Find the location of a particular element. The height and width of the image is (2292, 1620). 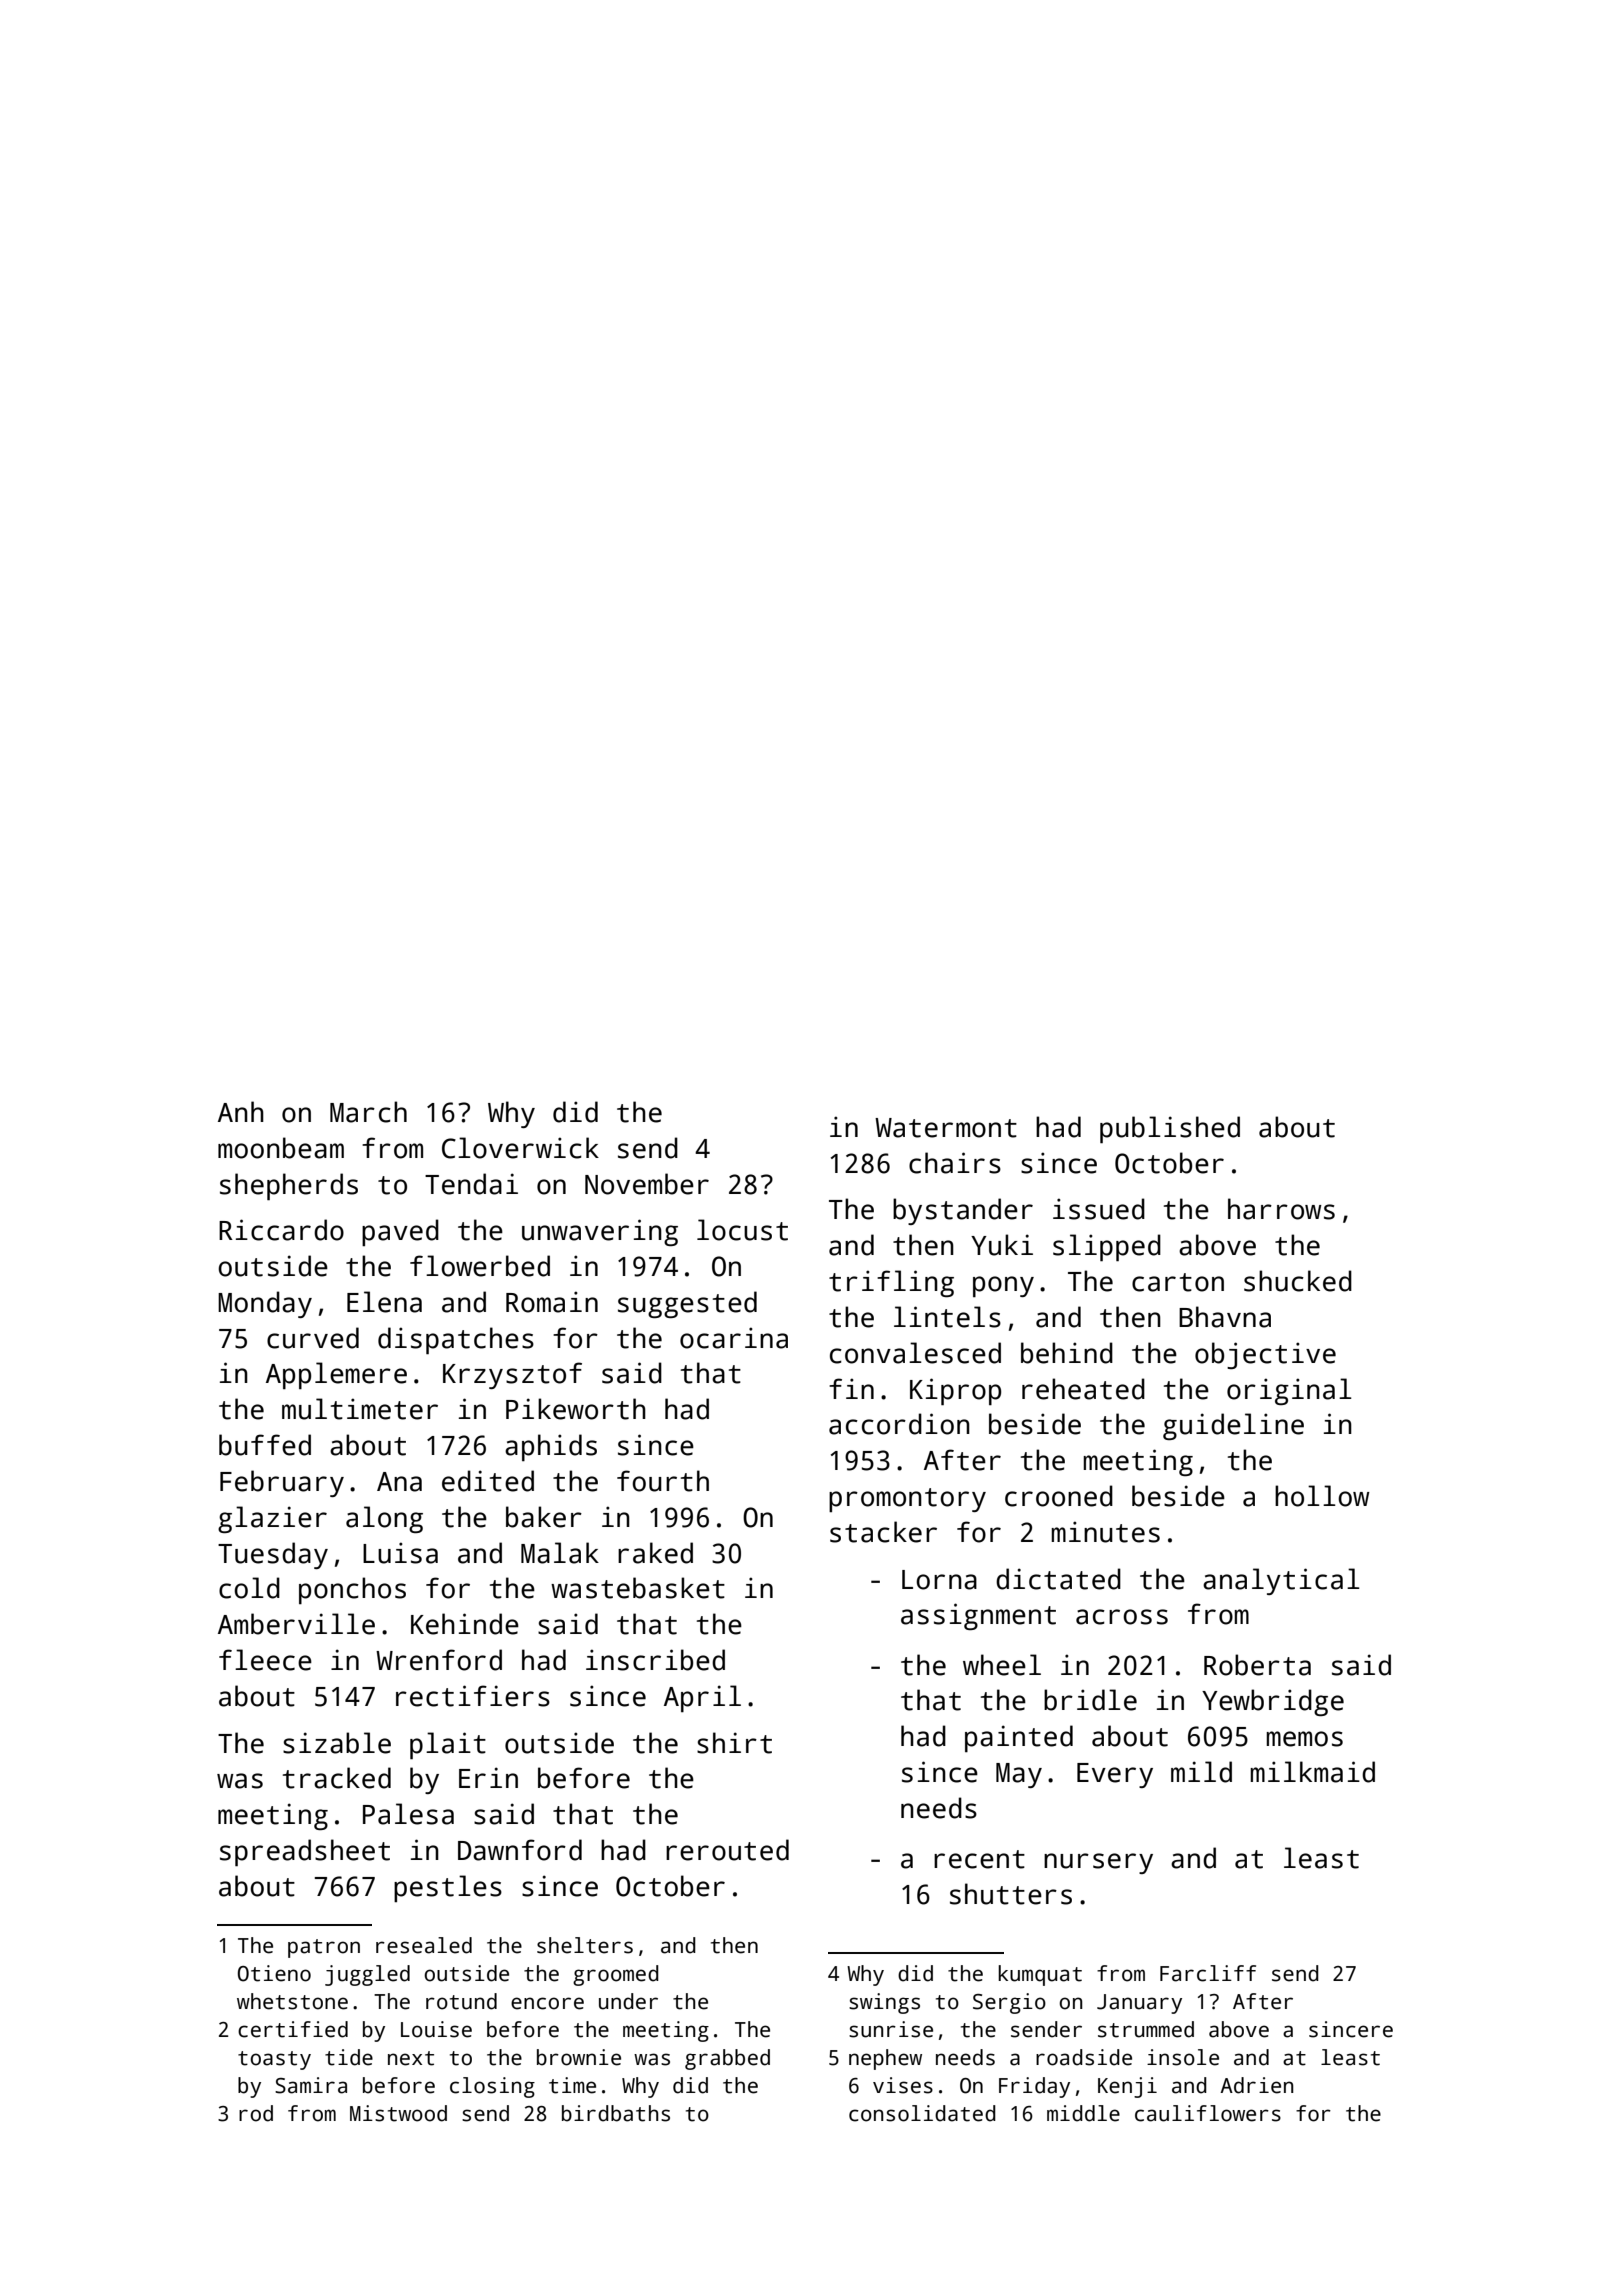

minutes is located at coordinates (1106, 1532).
